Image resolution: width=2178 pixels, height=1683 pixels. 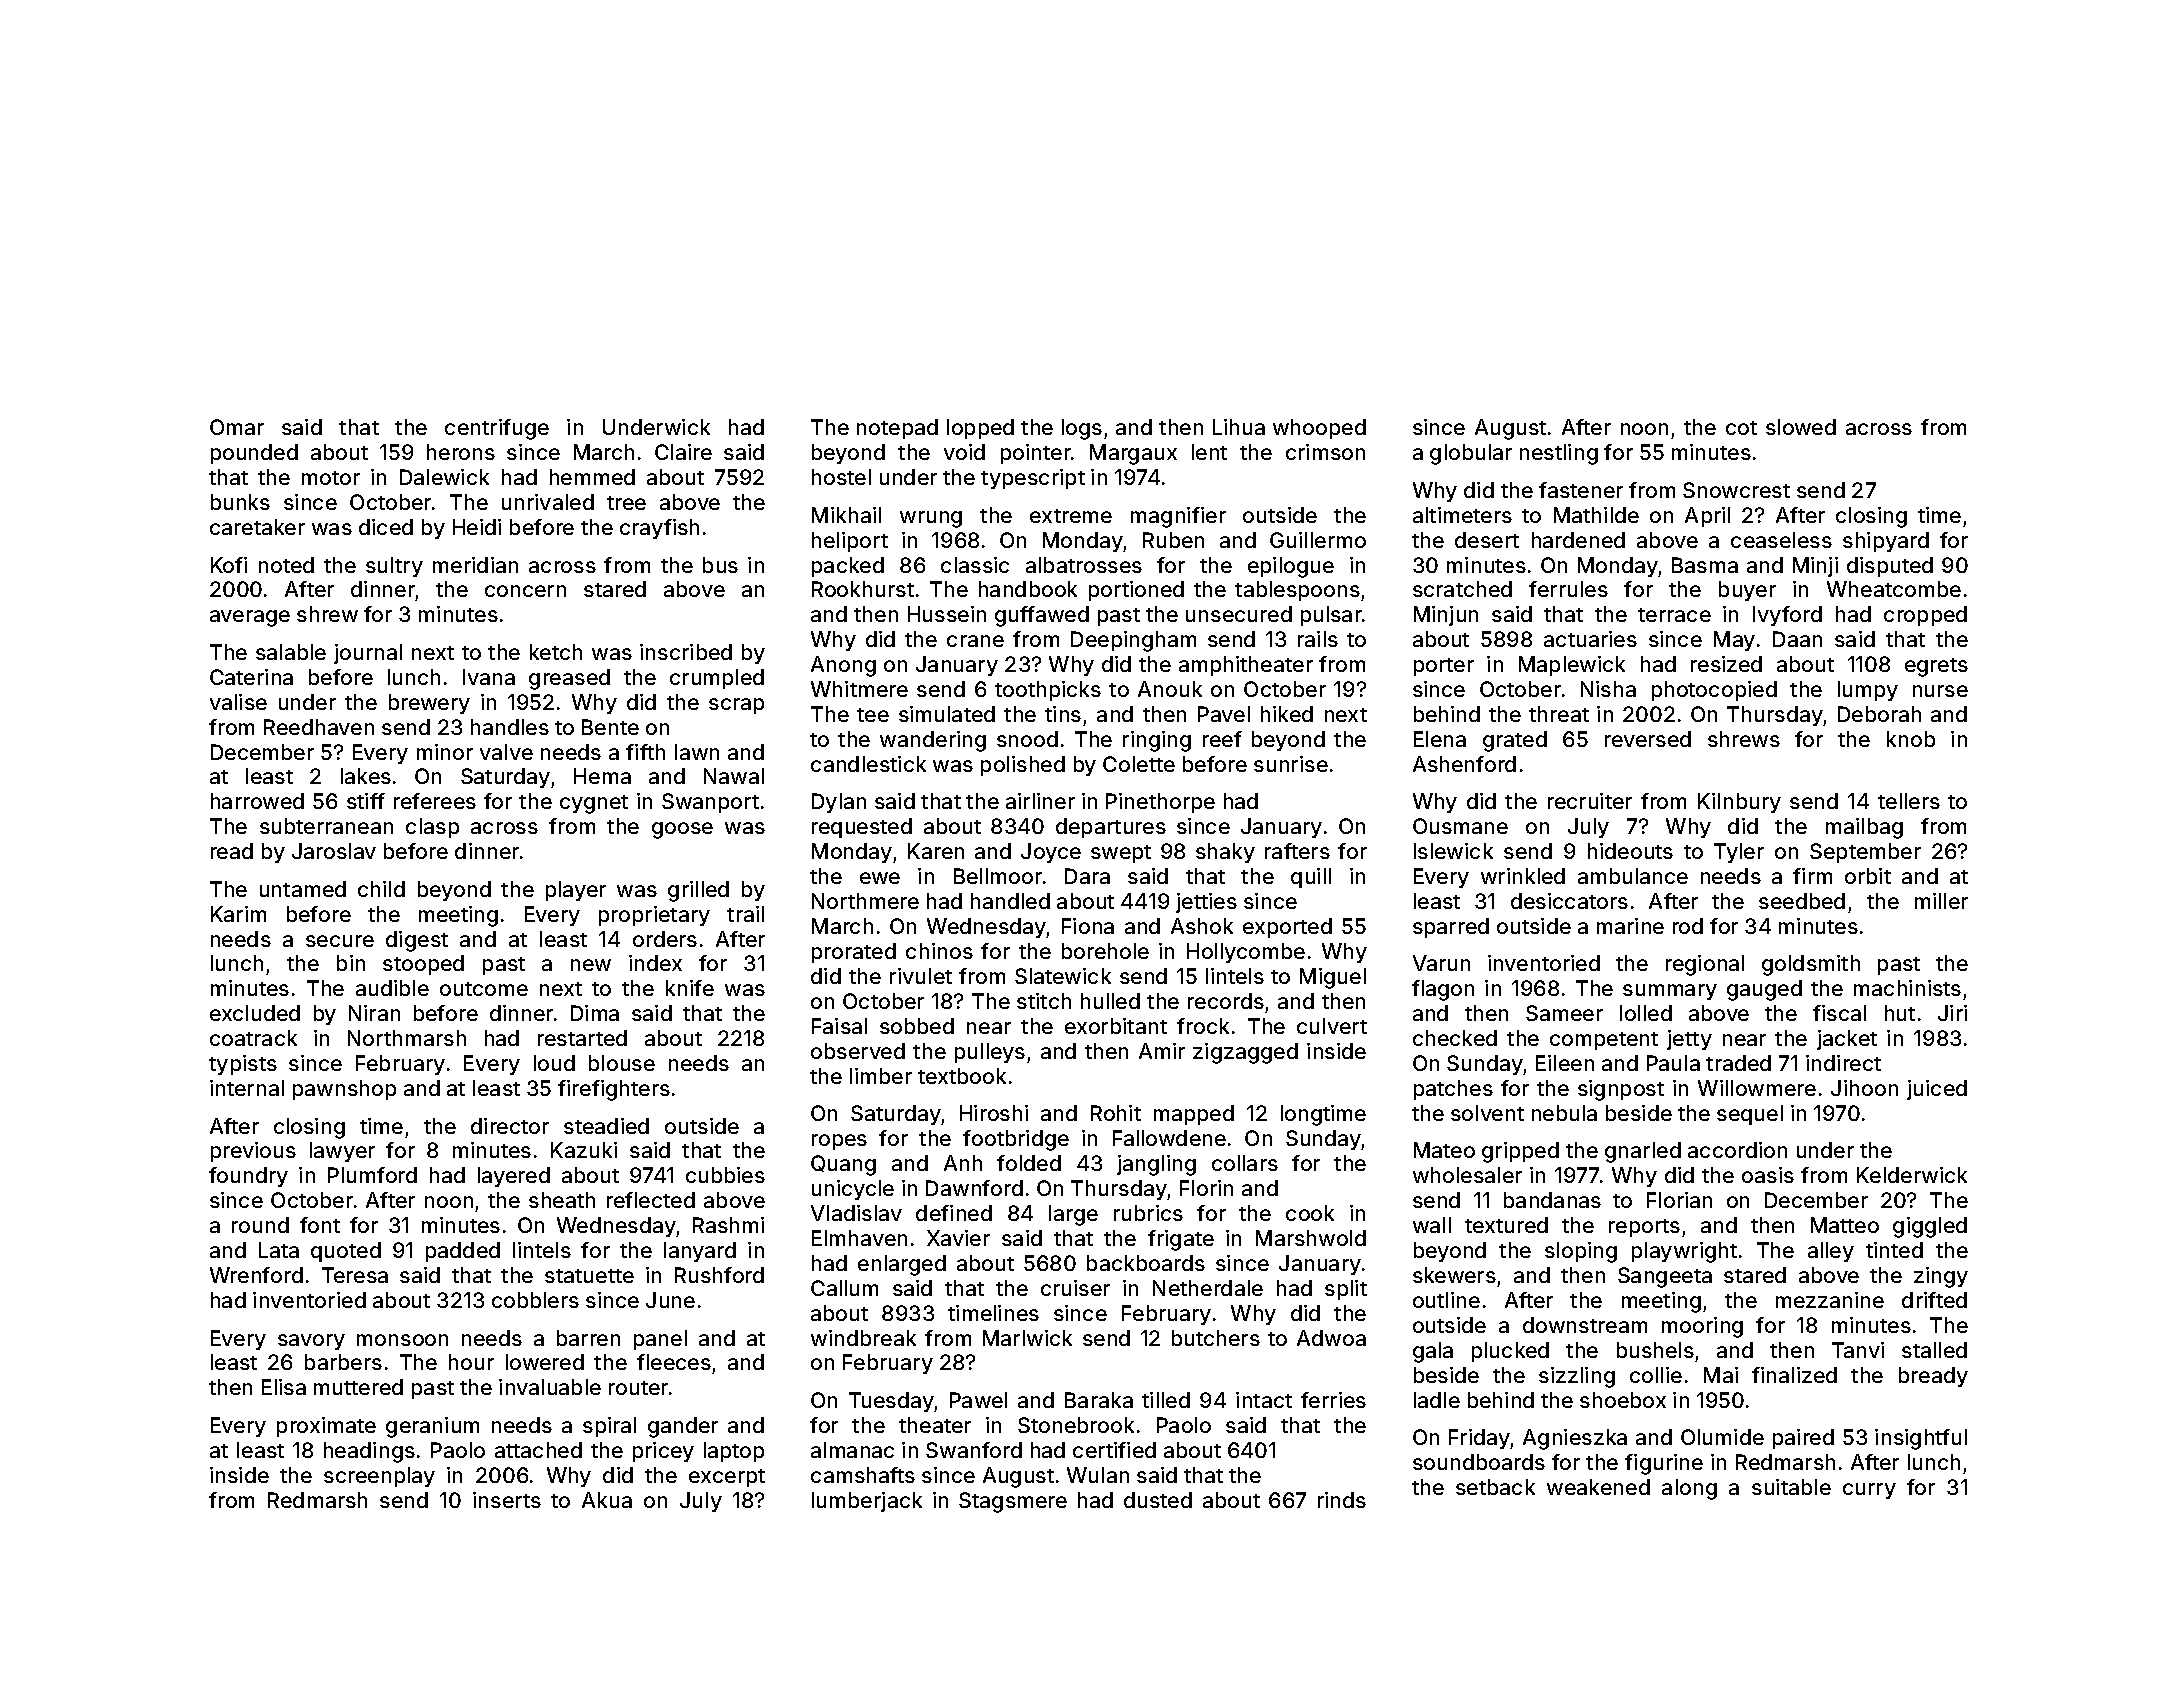 What do you see at coordinates (891, 1402) in the document?
I see `Tuesday` at bounding box center [891, 1402].
